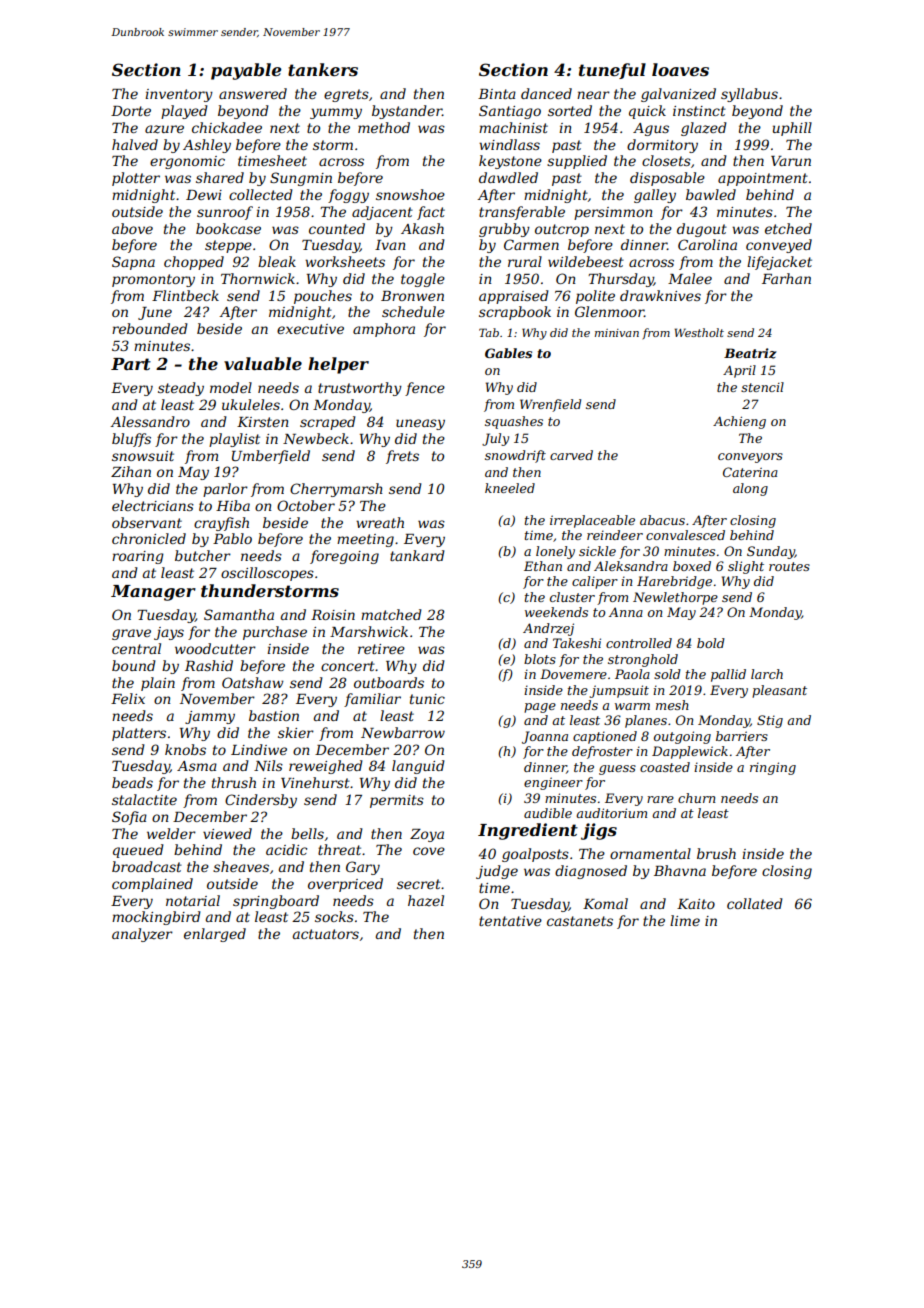 The image size is (924, 1308). What do you see at coordinates (263, 363) in the image?
I see `valuable` at bounding box center [263, 363].
